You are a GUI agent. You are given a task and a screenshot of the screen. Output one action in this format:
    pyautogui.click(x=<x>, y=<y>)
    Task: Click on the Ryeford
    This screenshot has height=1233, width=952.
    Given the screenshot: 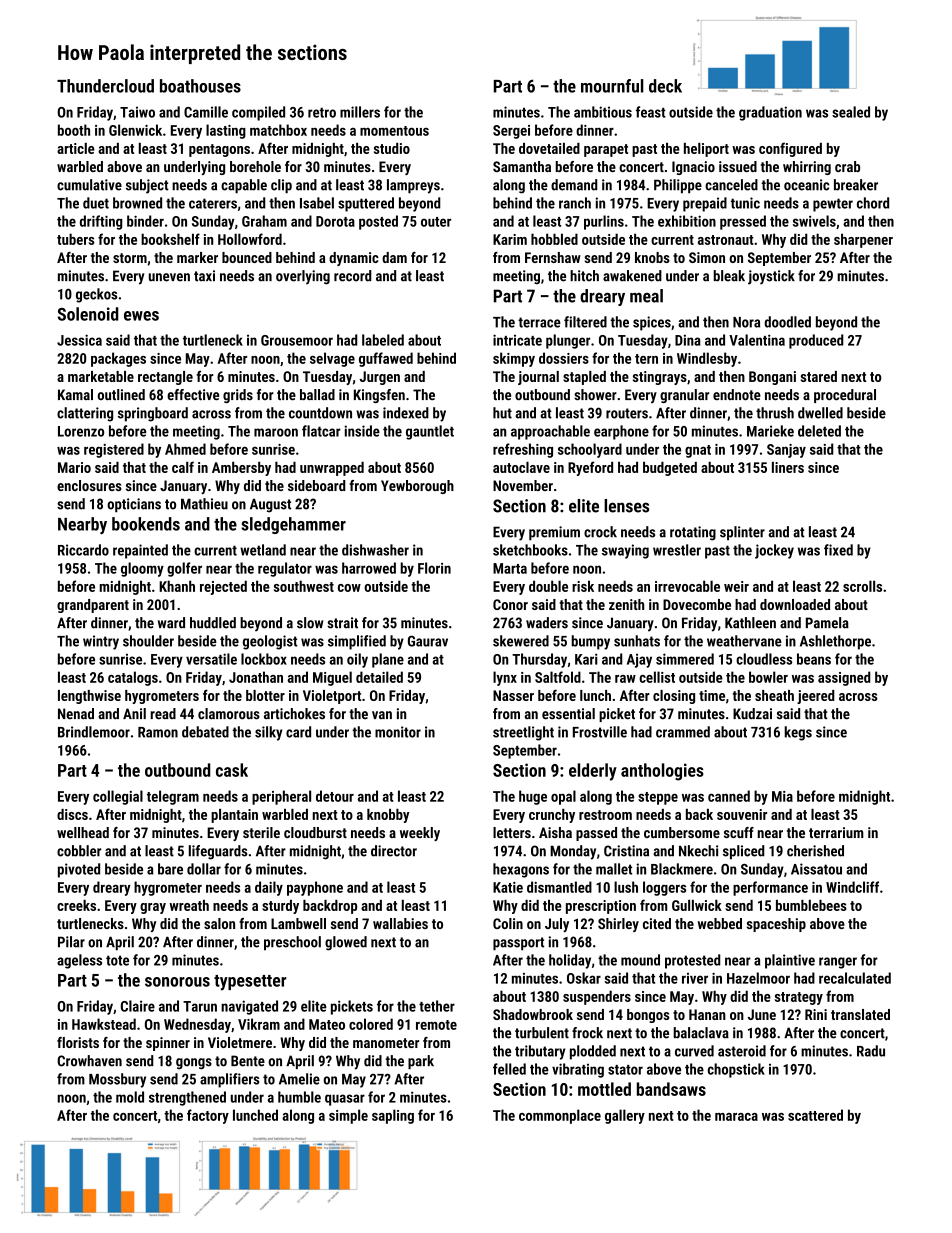 What is the action you would take?
    pyautogui.click(x=590, y=468)
